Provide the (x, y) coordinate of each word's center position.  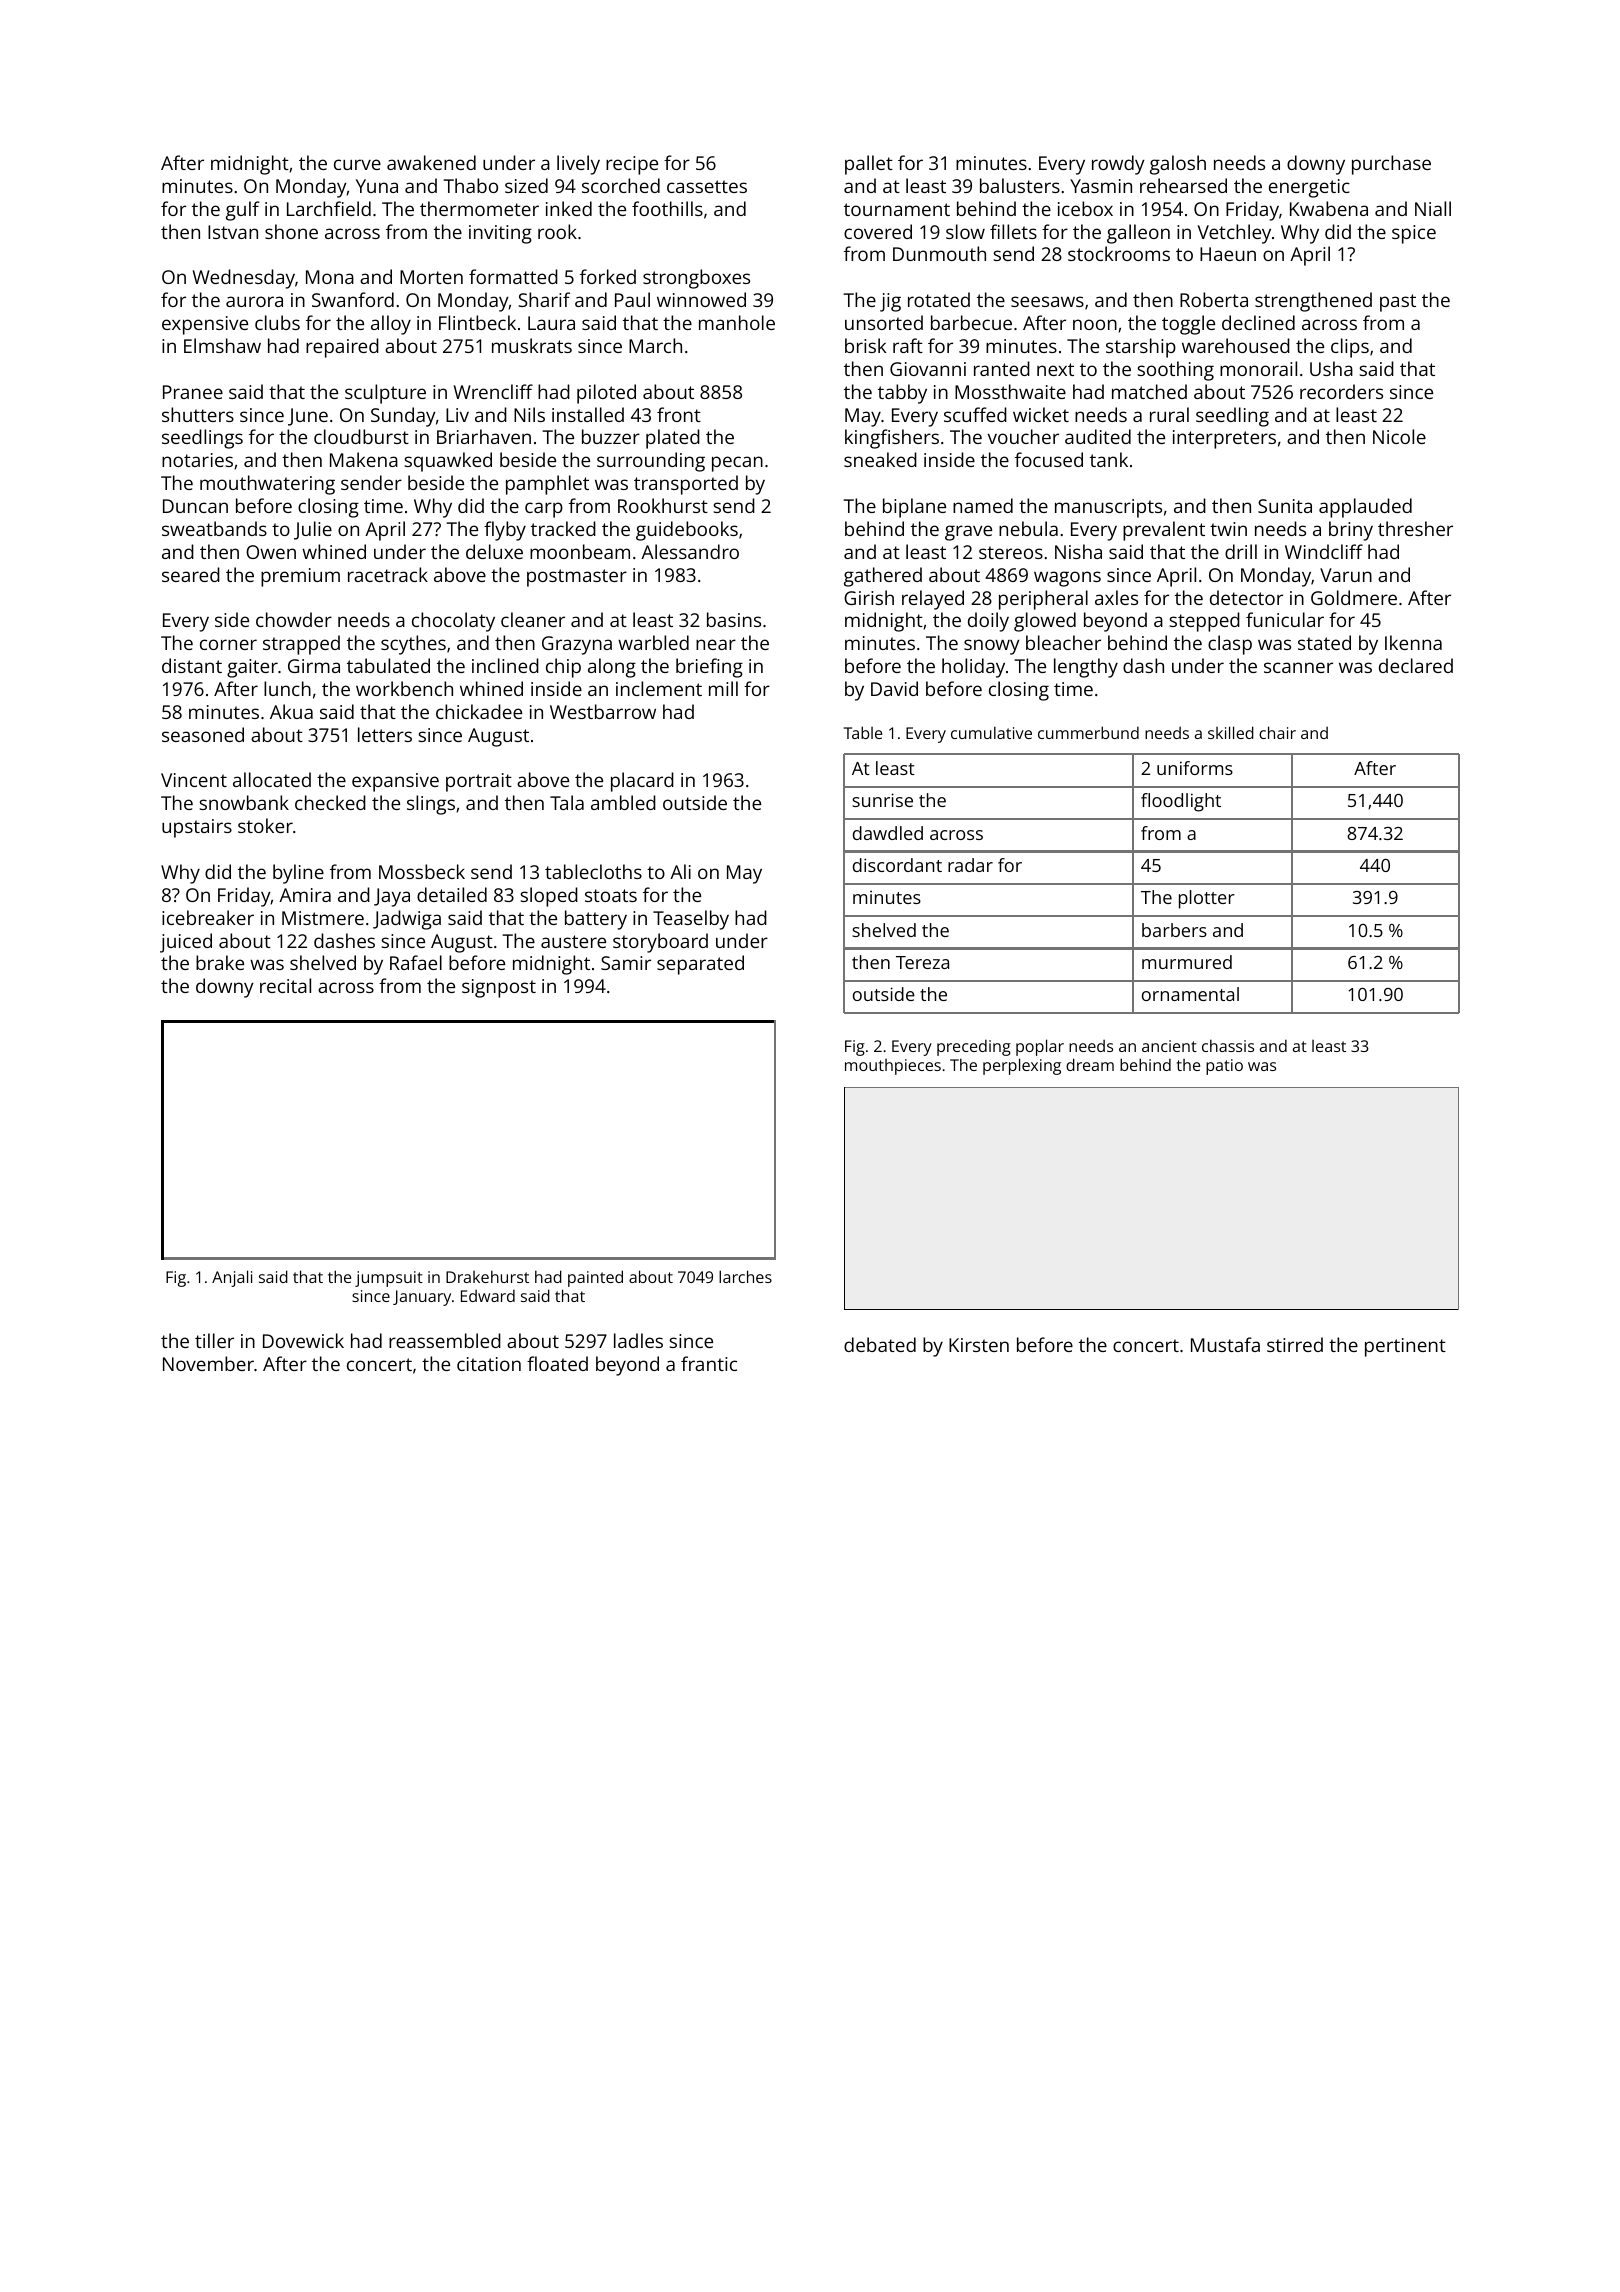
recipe (632, 165)
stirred (1295, 1344)
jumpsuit (389, 1279)
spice (1414, 234)
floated (557, 1363)
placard (642, 782)
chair (1277, 732)
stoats (611, 895)
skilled (1231, 732)
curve (357, 164)
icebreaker (208, 917)
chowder (294, 619)
